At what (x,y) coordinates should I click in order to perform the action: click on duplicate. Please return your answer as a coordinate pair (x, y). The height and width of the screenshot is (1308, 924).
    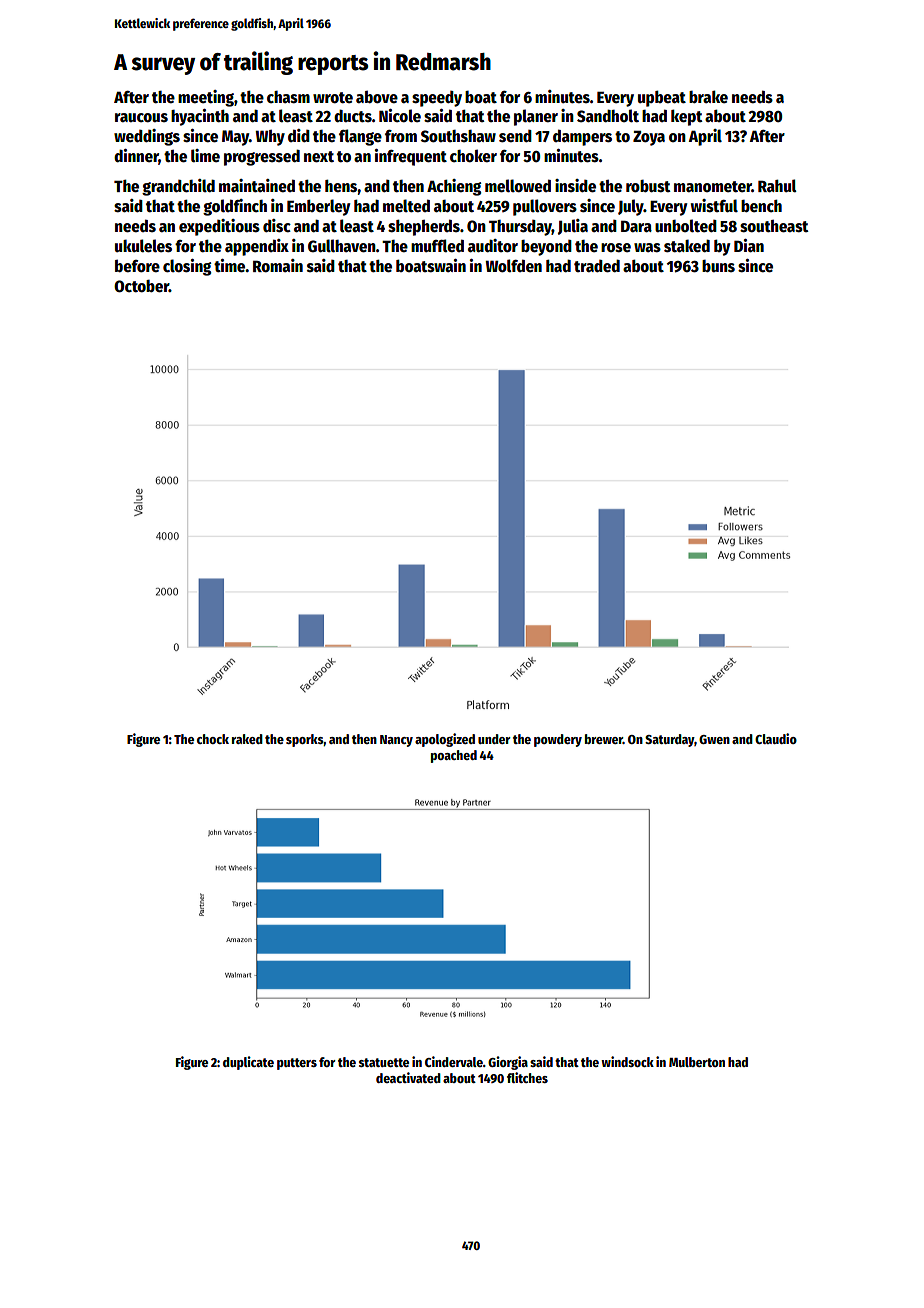
    Looking at the image, I should click on (248, 1063).
